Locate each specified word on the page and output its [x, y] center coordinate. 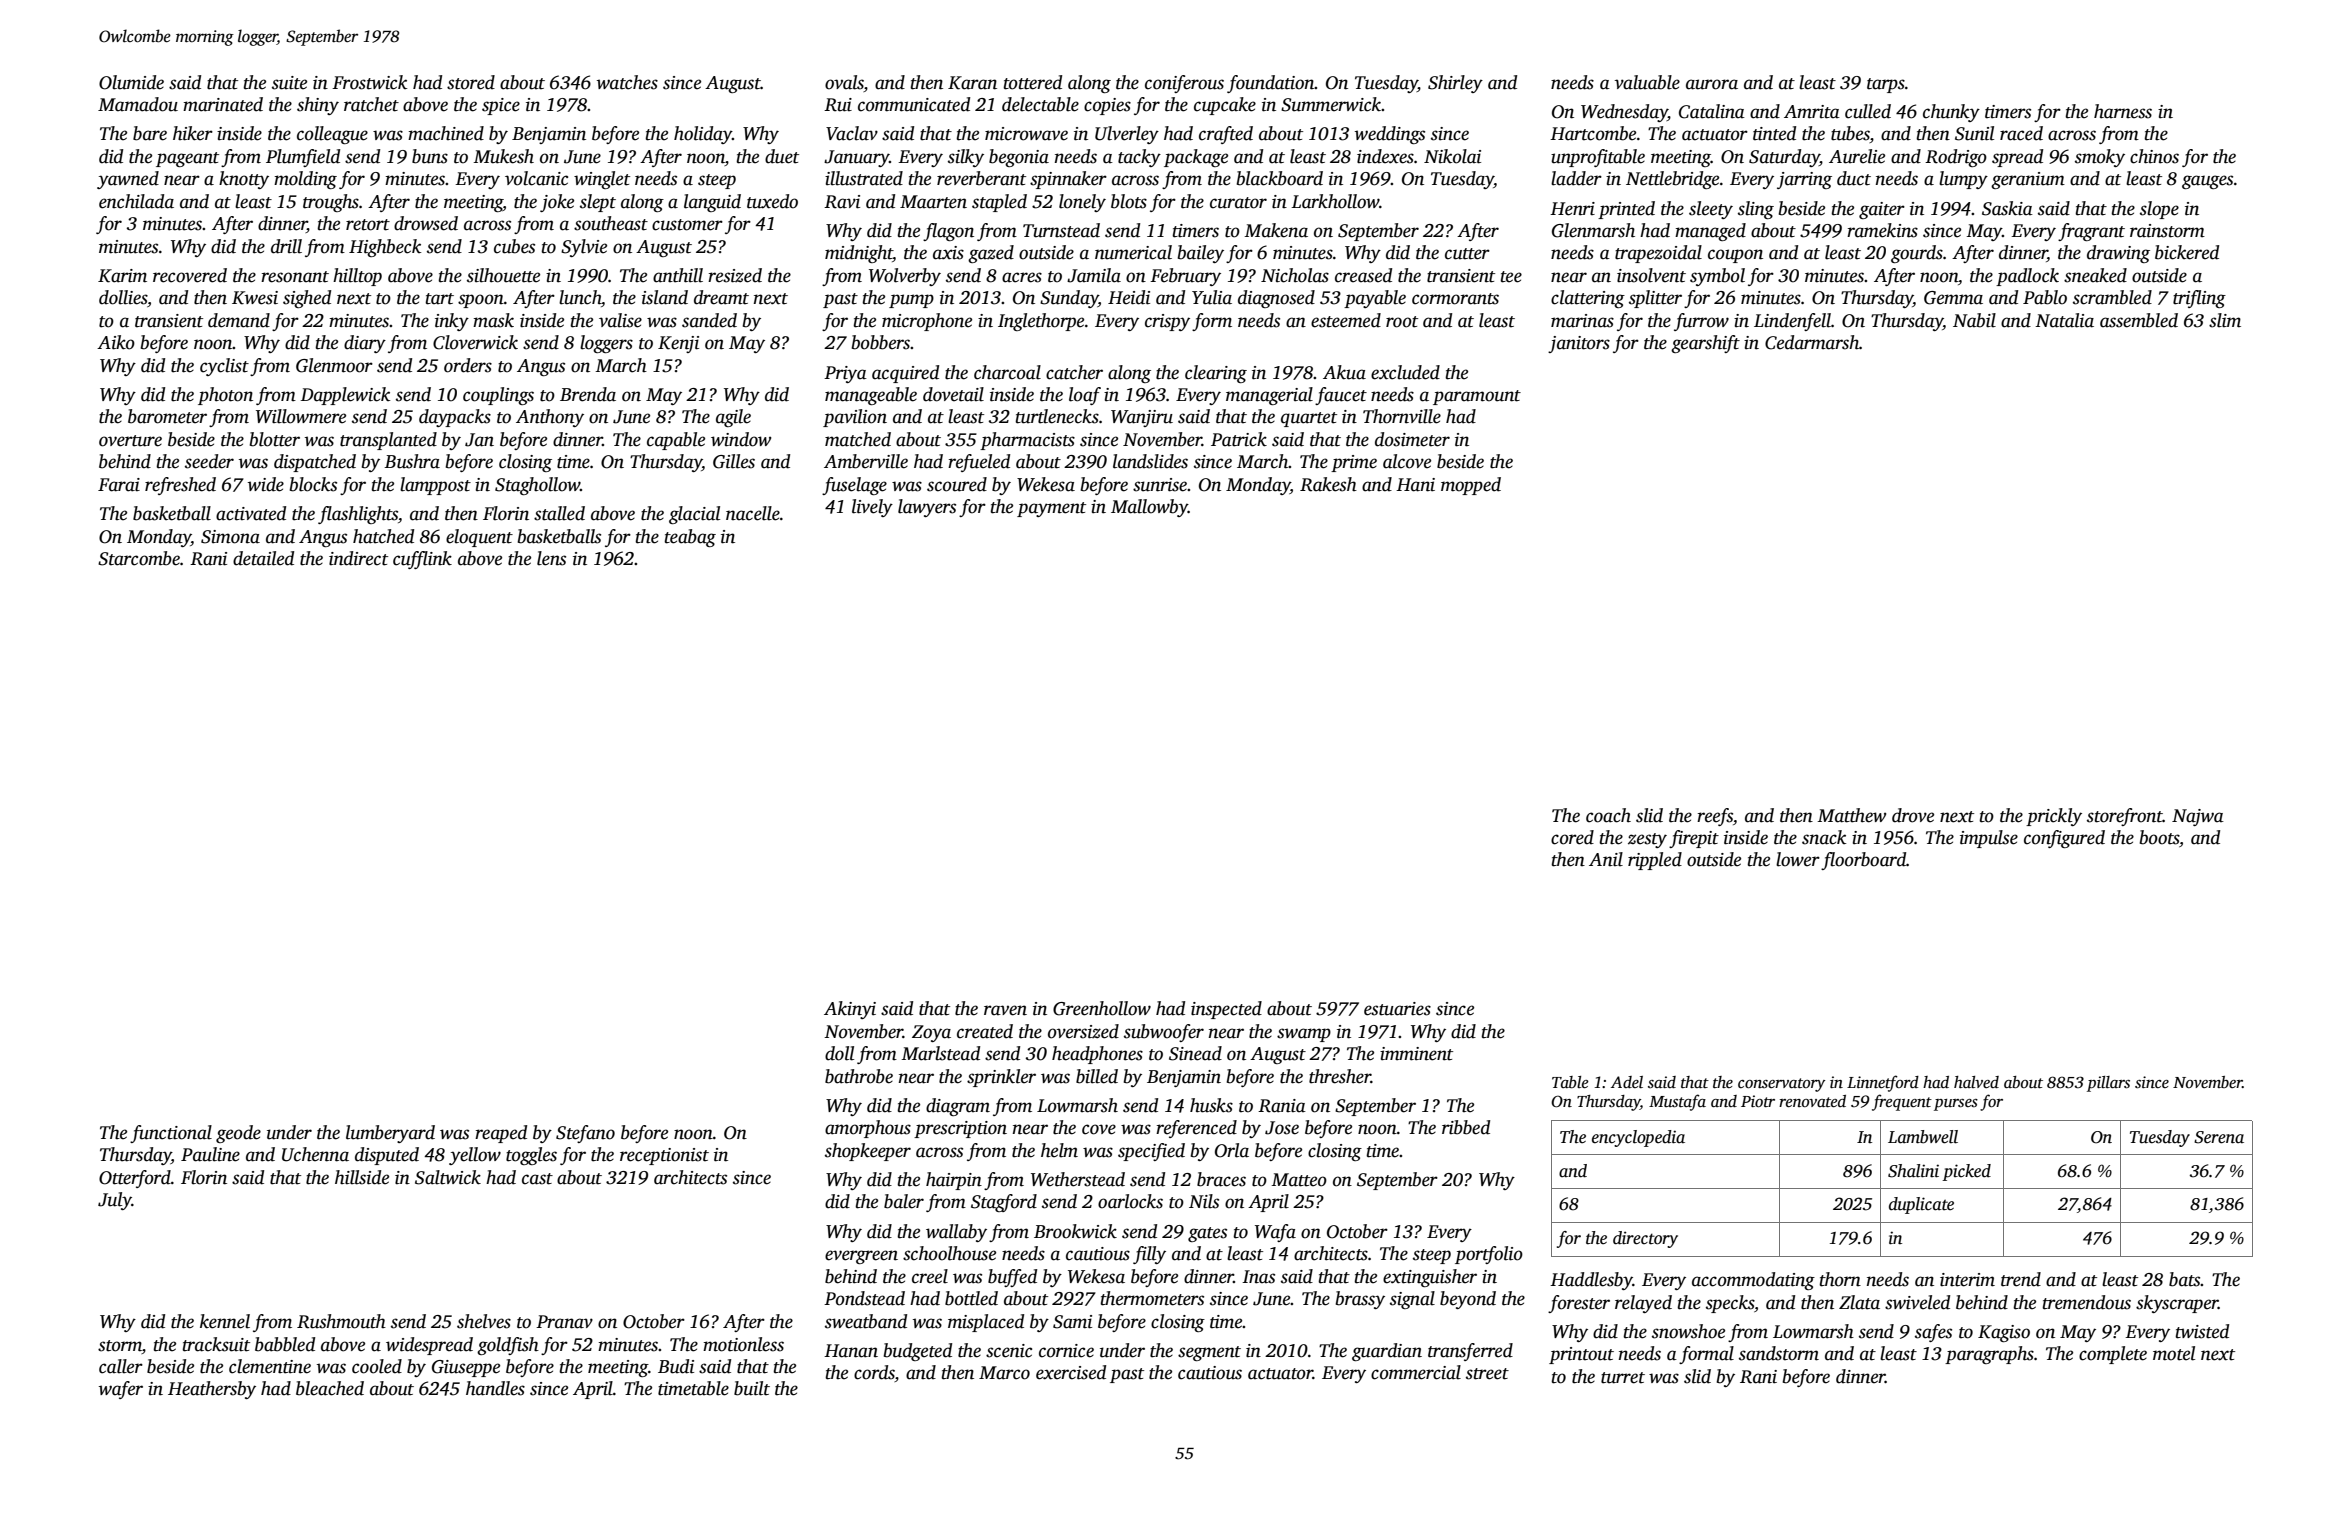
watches [627, 82]
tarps [1886, 85]
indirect [358, 558]
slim [2225, 320]
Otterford [135, 1179]
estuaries [1397, 1009]
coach [1608, 815]
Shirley [1455, 84]
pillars [2108, 1084]
